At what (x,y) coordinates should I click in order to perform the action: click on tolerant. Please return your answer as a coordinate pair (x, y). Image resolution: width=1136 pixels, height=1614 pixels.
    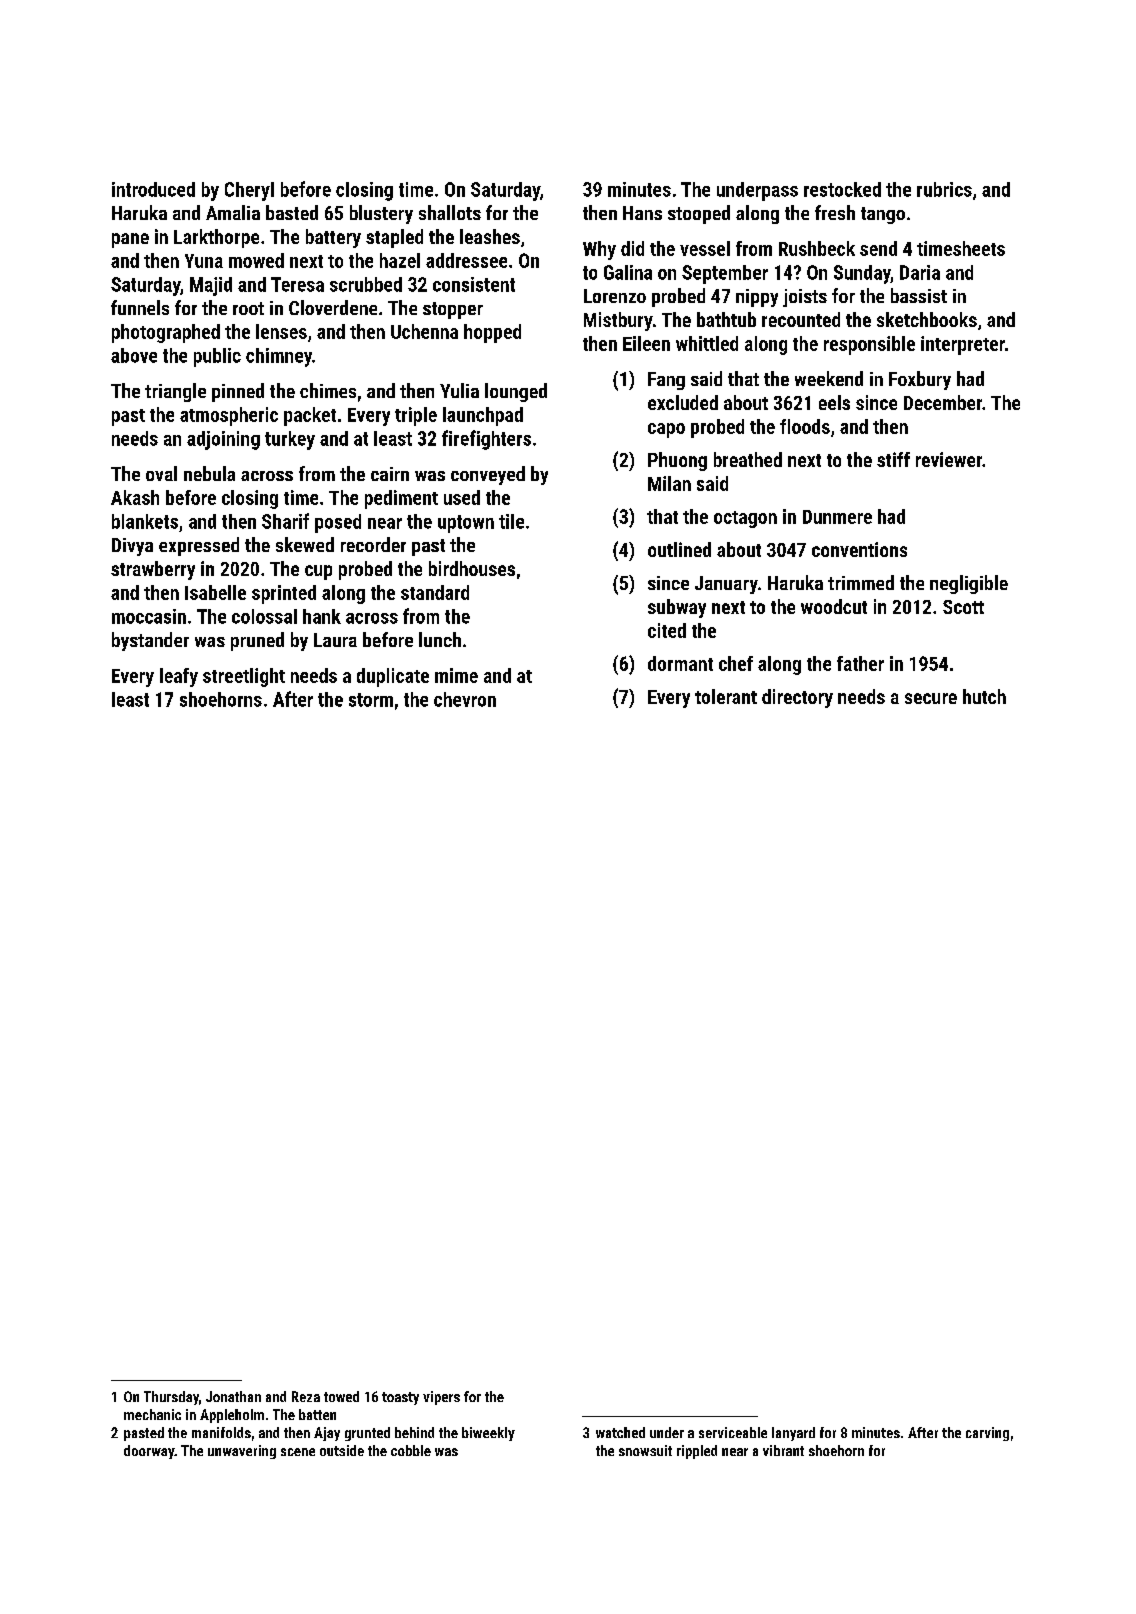
    Looking at the image, I should click on (726, 696).
